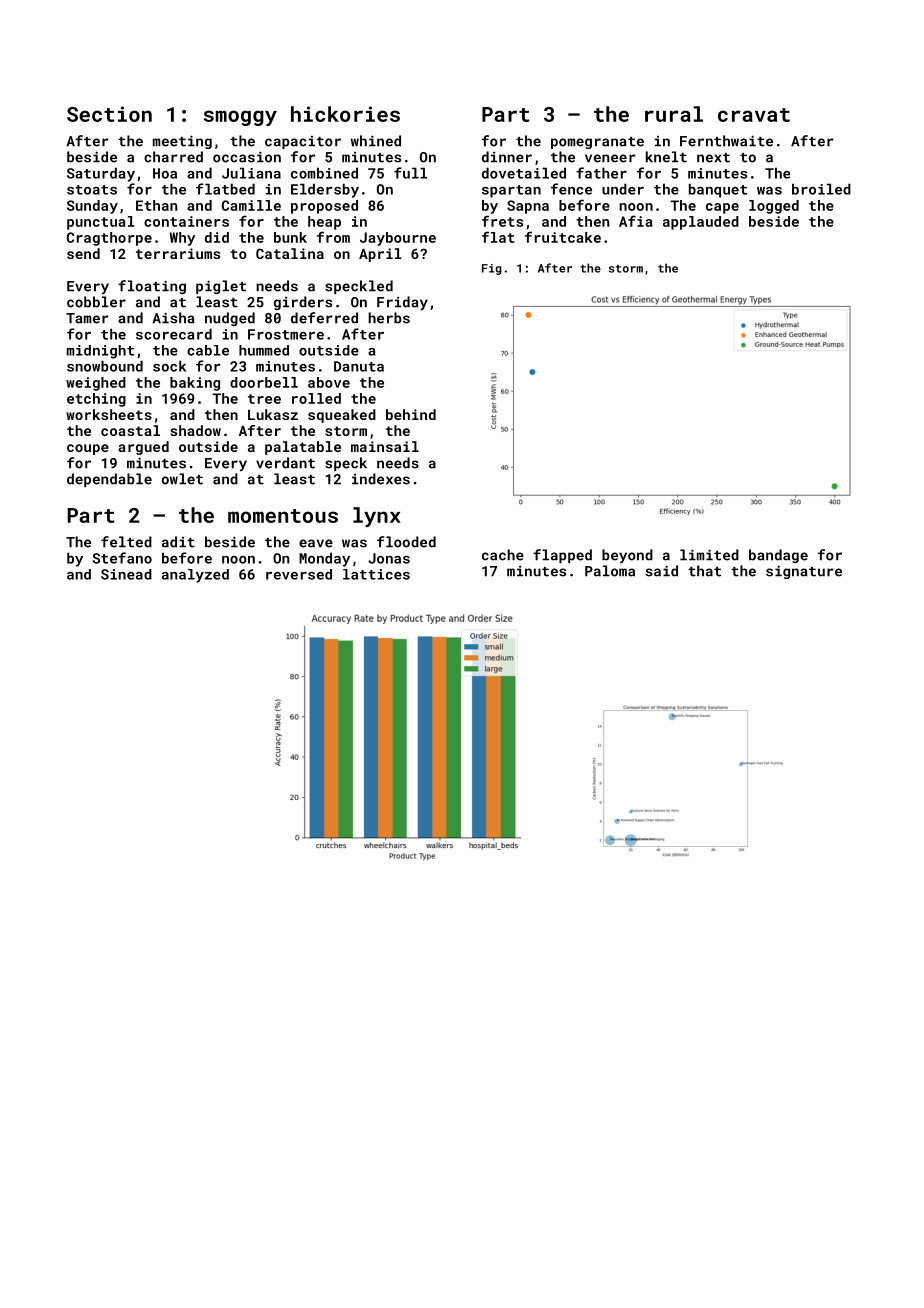 The width and height of the screenshot is (924, 1308). Describe the element at coordinates (359, 366) in the screenshot. I see `Danuta` at that location.
